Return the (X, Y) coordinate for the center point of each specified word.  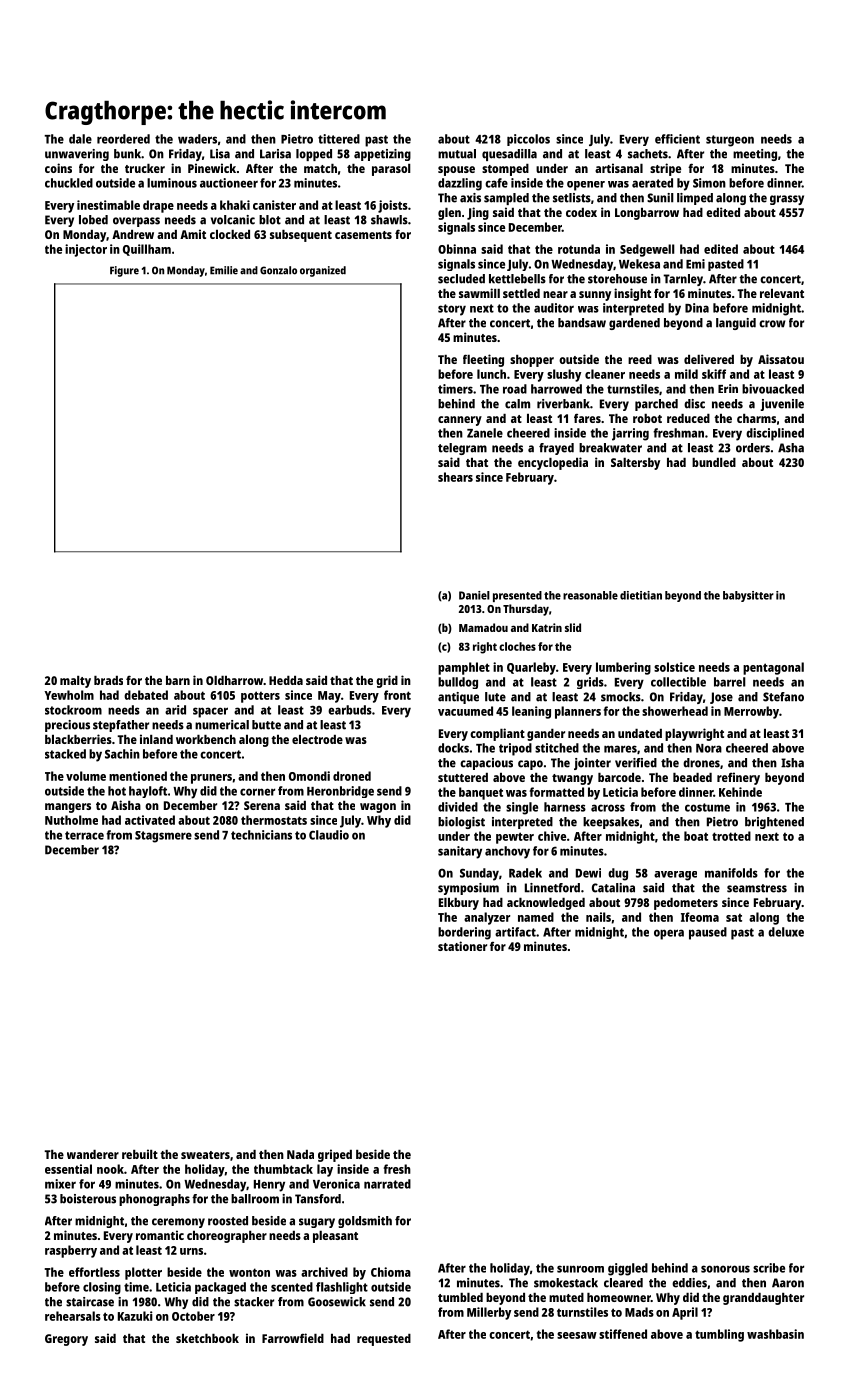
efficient (677, 139)
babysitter (748, 596)
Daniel (474, 595)
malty (75, 682)
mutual (457, 154)
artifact (515, 932)
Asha (791, 448)
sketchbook (207, 1338)
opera (669, 934)
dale (80, 139)
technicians (261, 835)
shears (455, 477)
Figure (124, 271)
